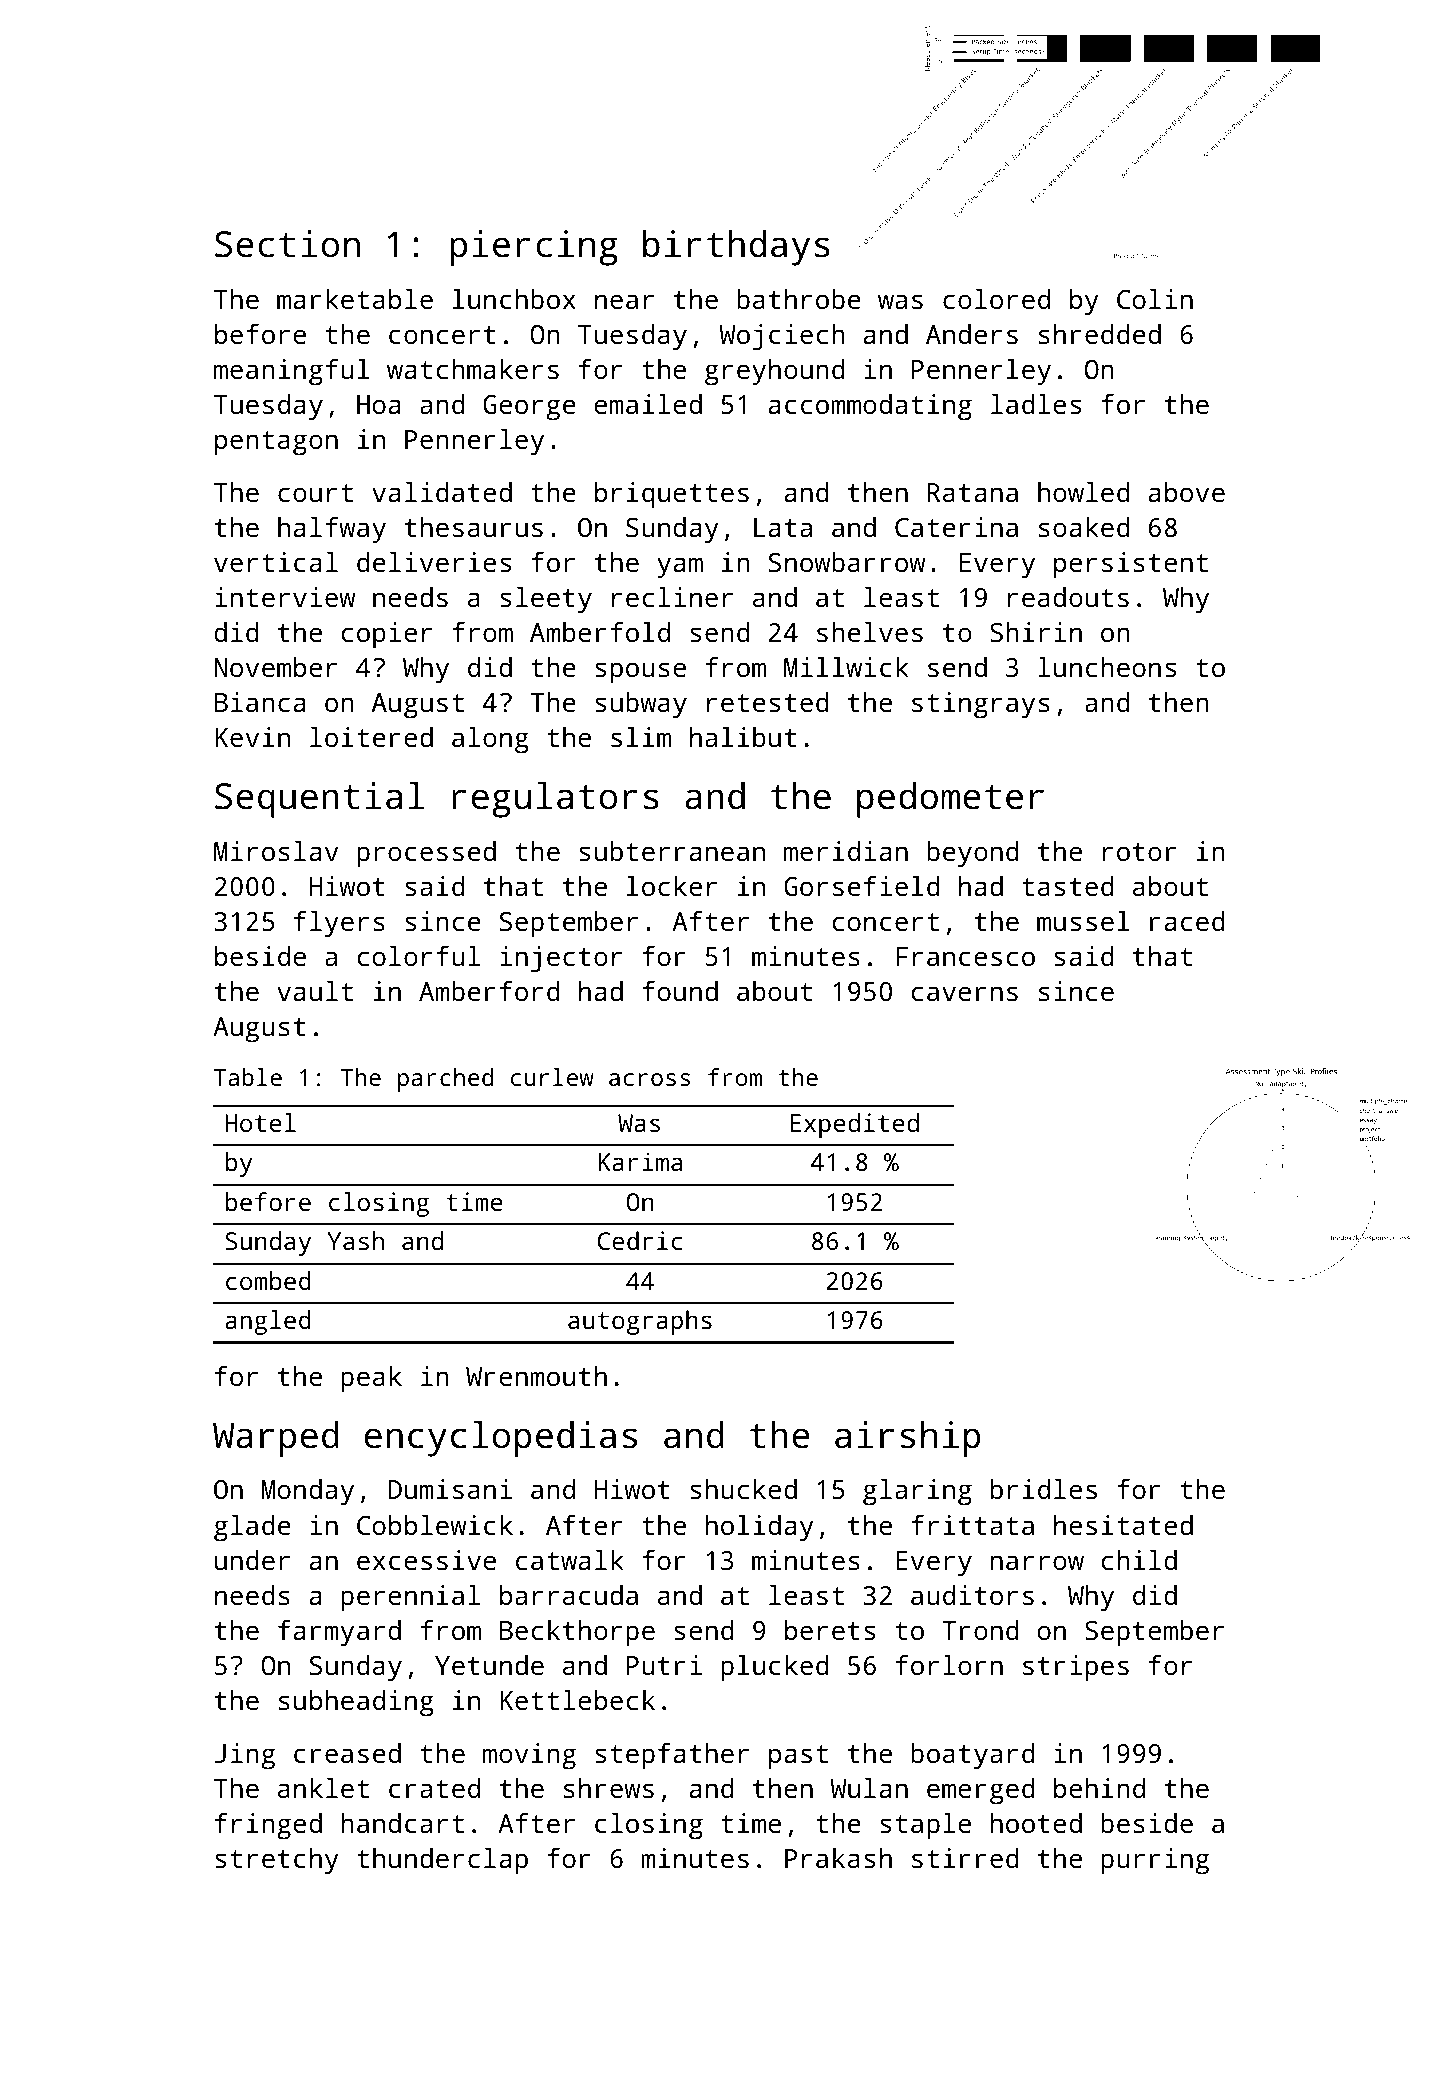 This screenshot has width=1450, height=2100. What do you see at coordinates (855, 1125) in the screenshot?
I see `Expedited` at bounding box center [855, 1125].
